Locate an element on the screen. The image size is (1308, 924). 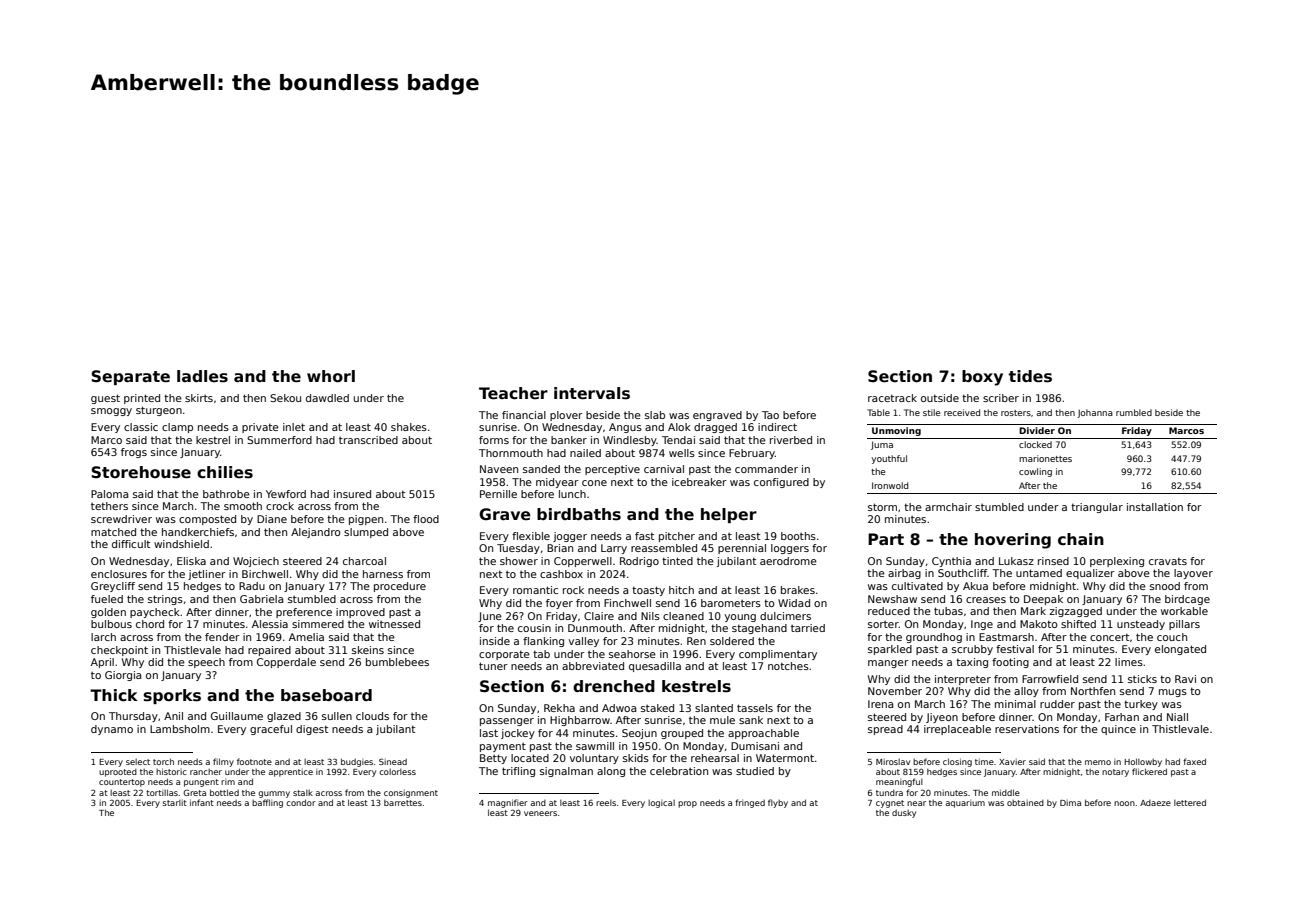
frogs is located at coordinates (134, 453).
